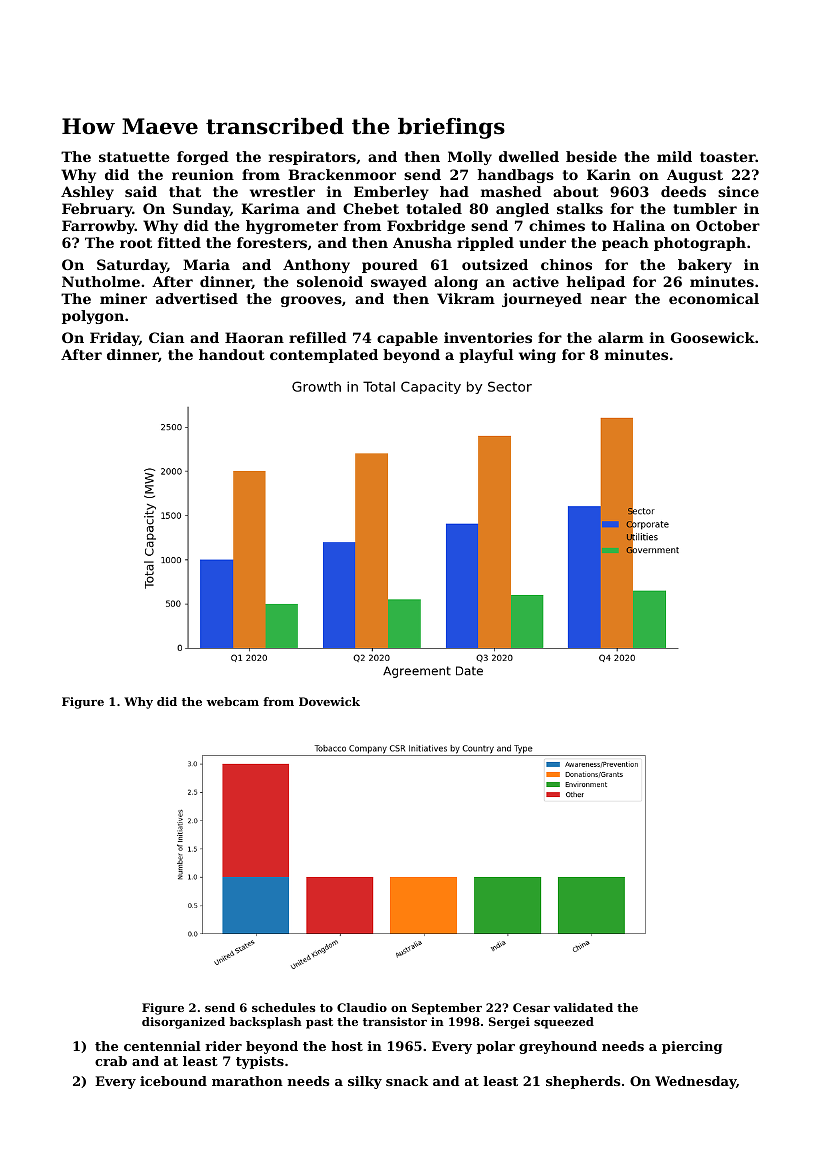  Describe the element at coordinates (316, 266) in the screenshot. I see `Anthony` at that location.
